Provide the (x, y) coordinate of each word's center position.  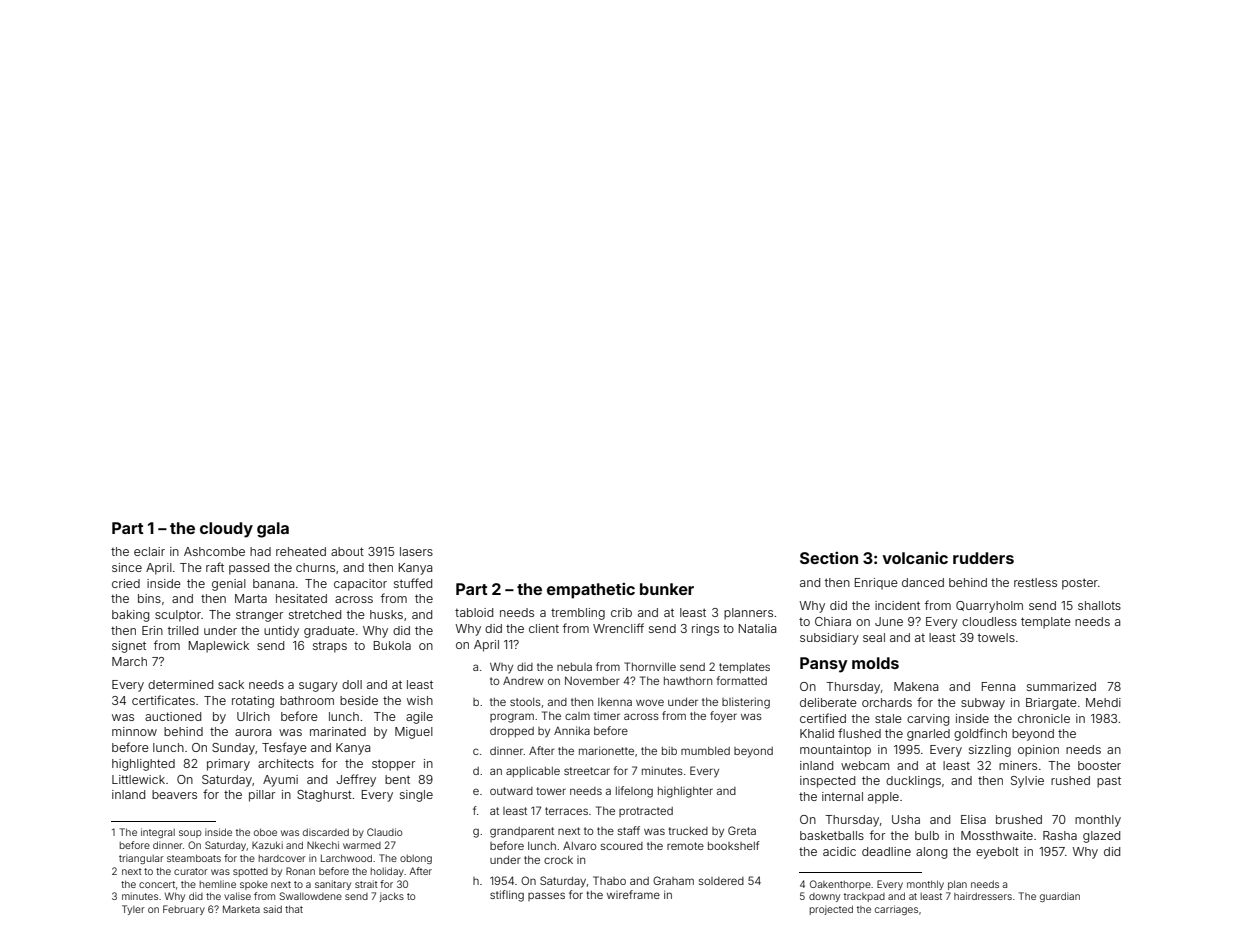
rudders (983, 558)
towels (996, 637)
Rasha (1060, 835)
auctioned (173, 716)
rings (705, 630)
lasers (416, 551)
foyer (723, 717)
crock (558, 860)
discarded (326, 832)
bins (149, 598)
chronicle (1044, 718)
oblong (416, 859)
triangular (141, 859)
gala (273, 530)
